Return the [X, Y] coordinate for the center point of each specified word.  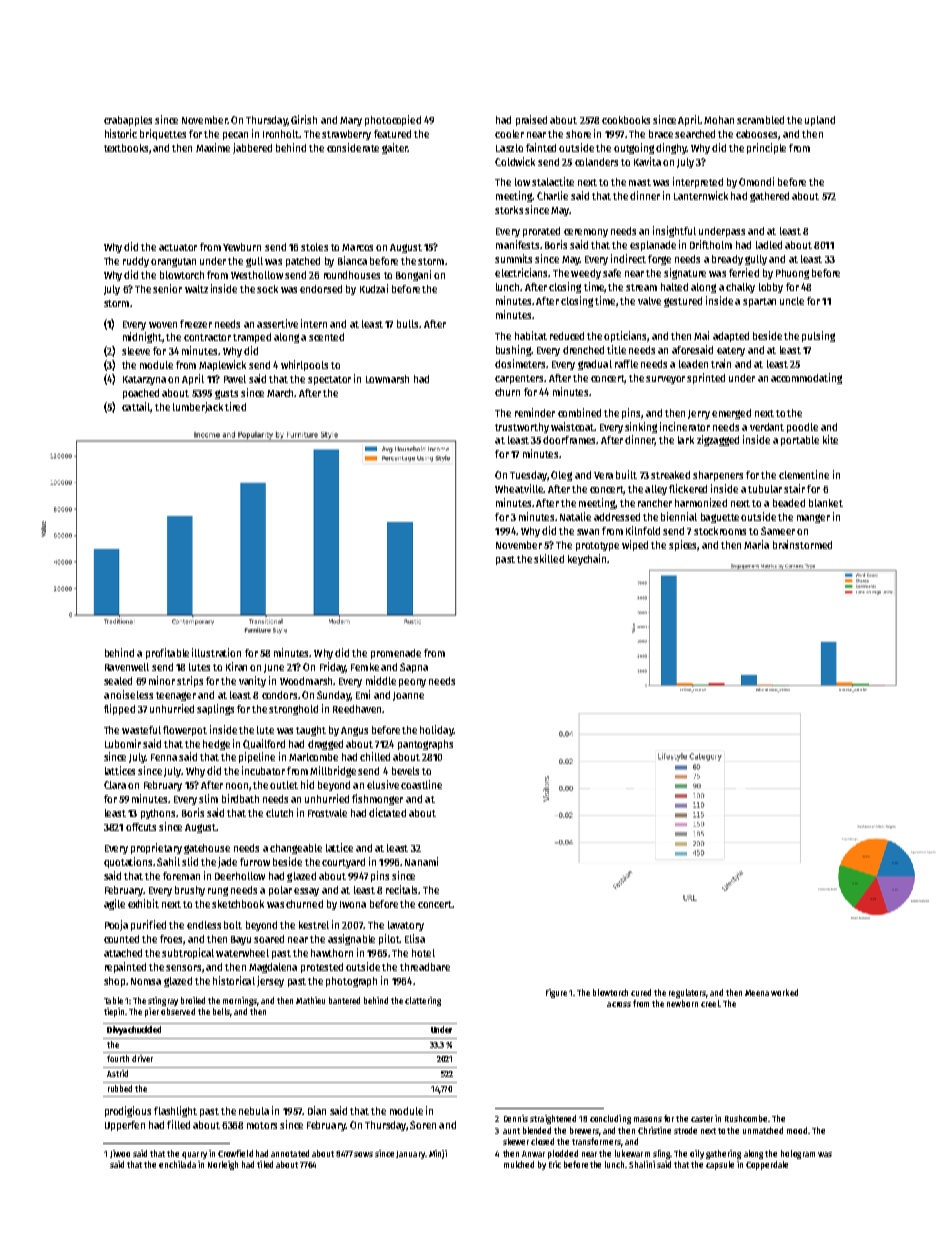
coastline [421, 784]
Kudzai [374, 288]
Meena [757, 993]
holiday [437, 730]
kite [830, 439]
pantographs [425, 745]
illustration [216, 652]
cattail [136, 406]
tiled [265, 1164]
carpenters [519, 379]
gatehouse [207, 849]
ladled [769, 245]
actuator [178, 247]
